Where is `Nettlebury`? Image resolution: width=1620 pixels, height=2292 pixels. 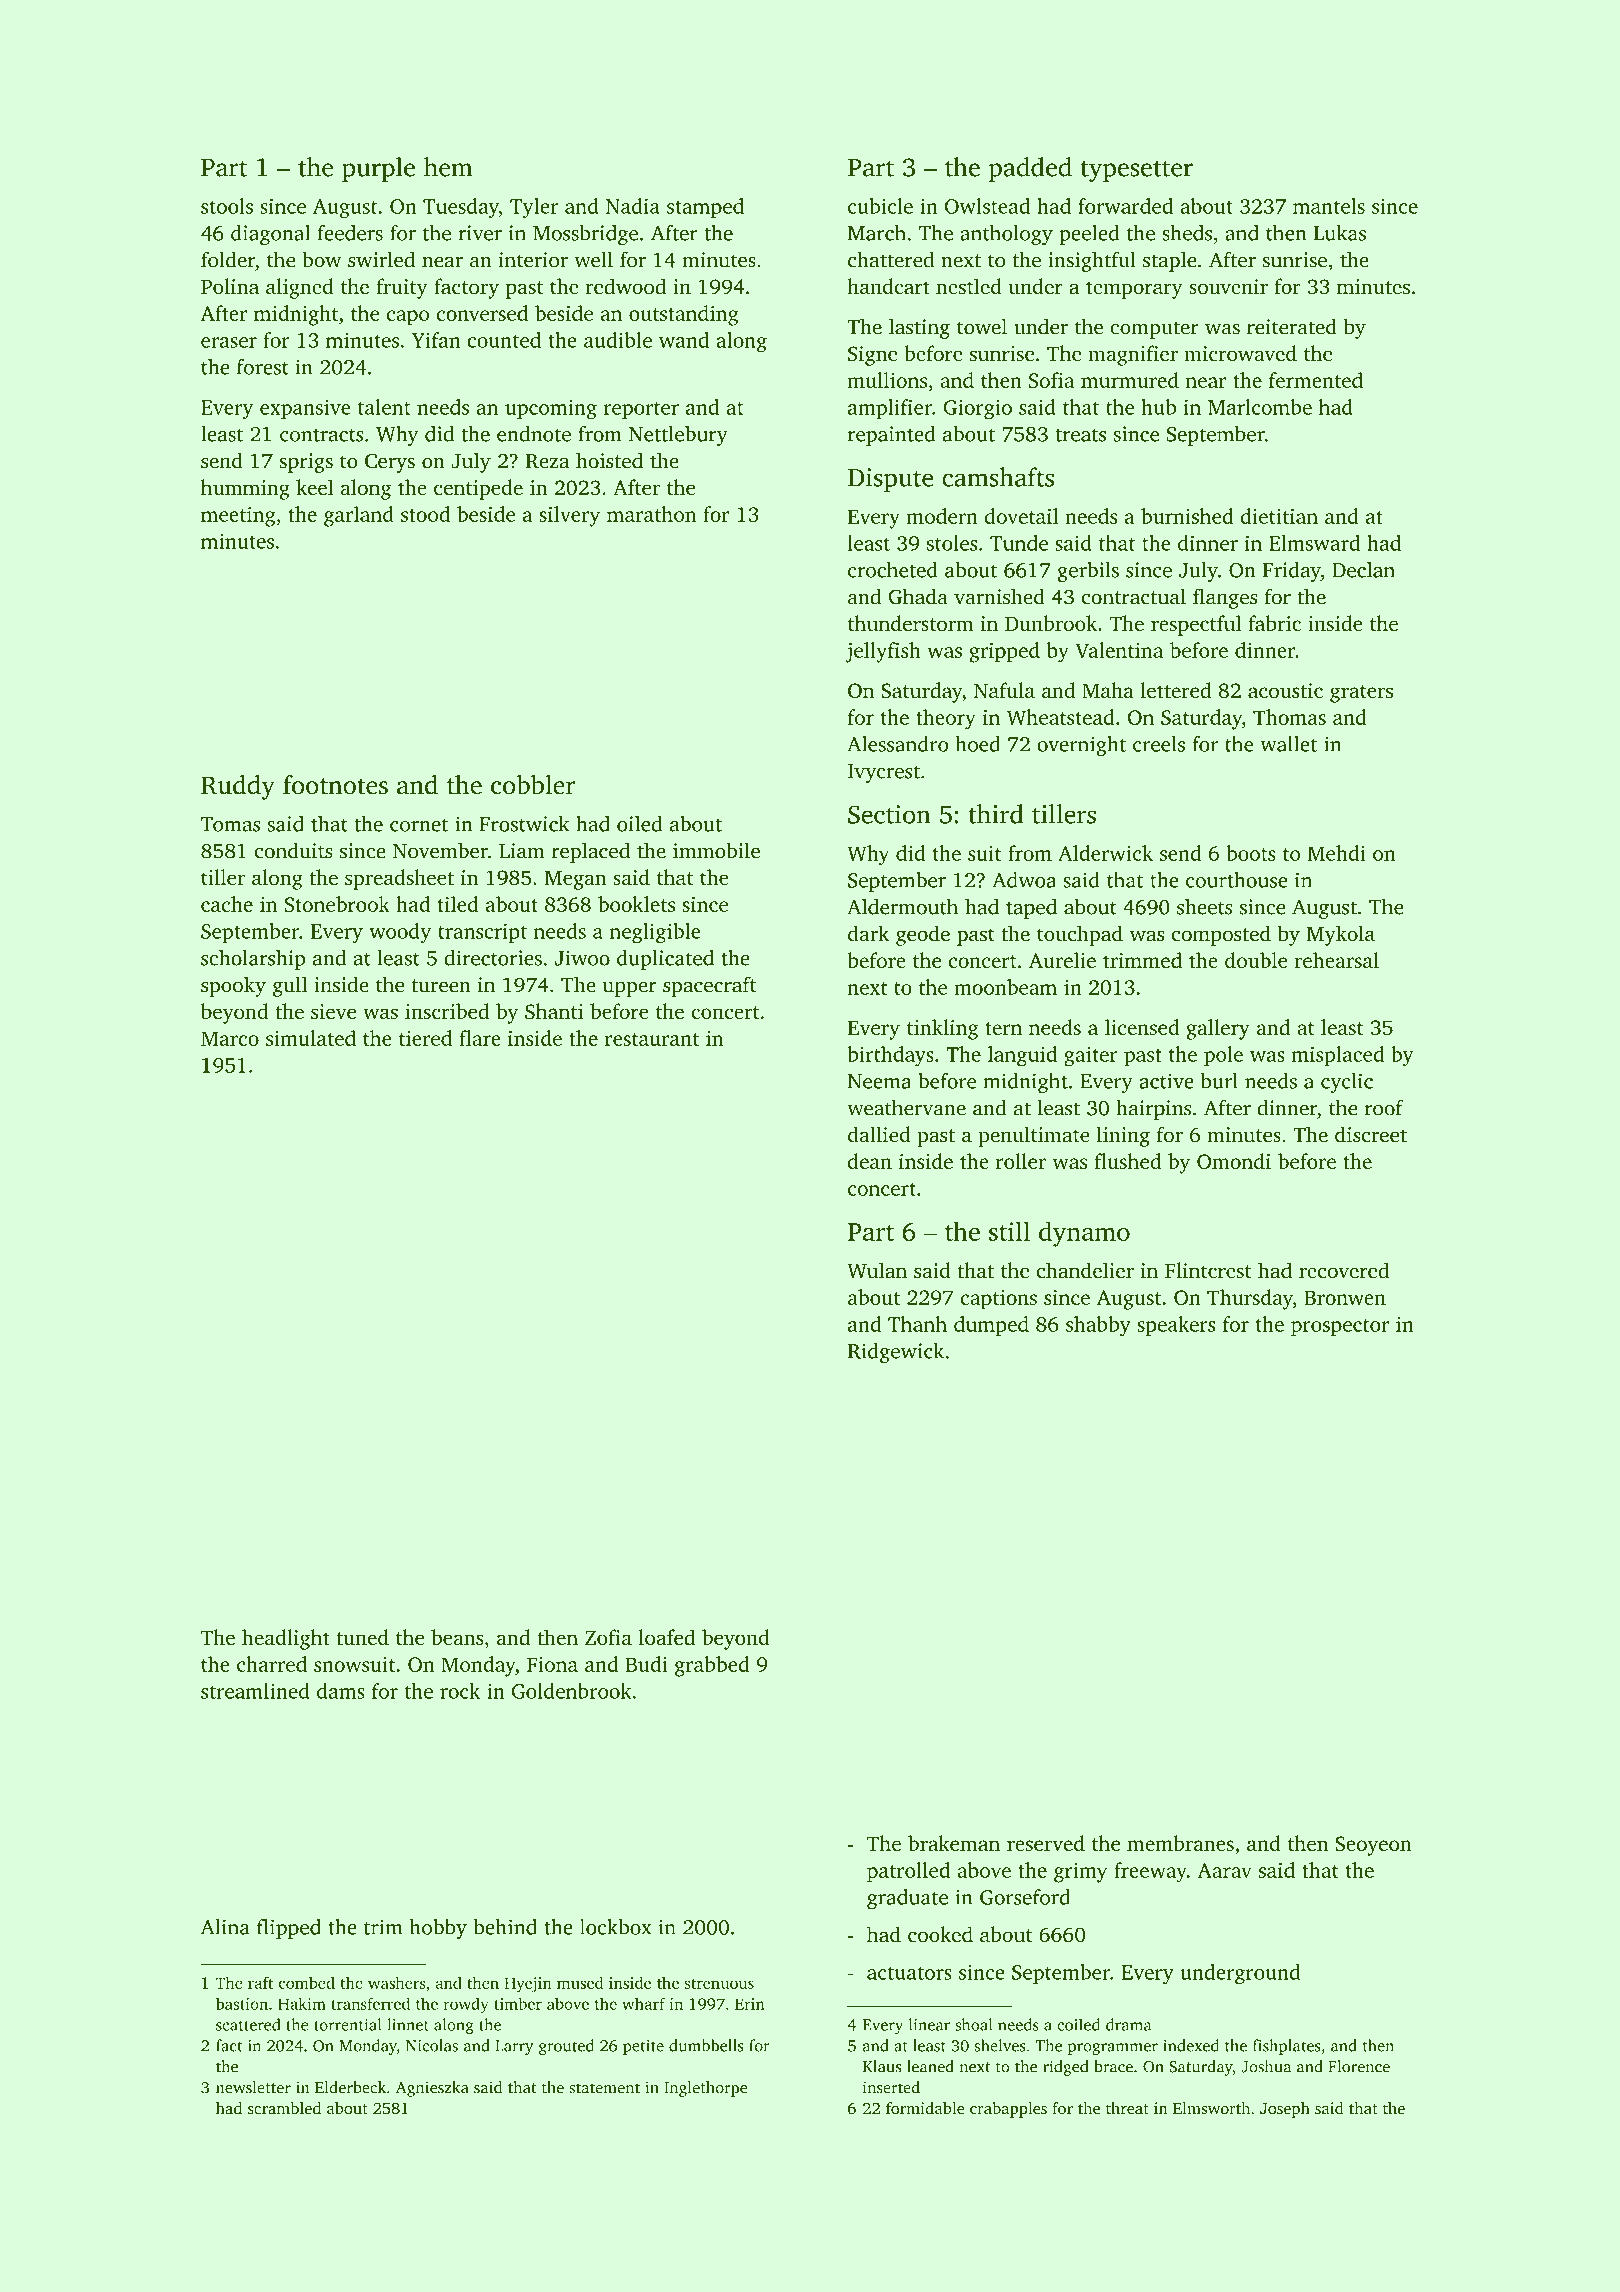 Nettlebury is located at coordinates (678, 436).
